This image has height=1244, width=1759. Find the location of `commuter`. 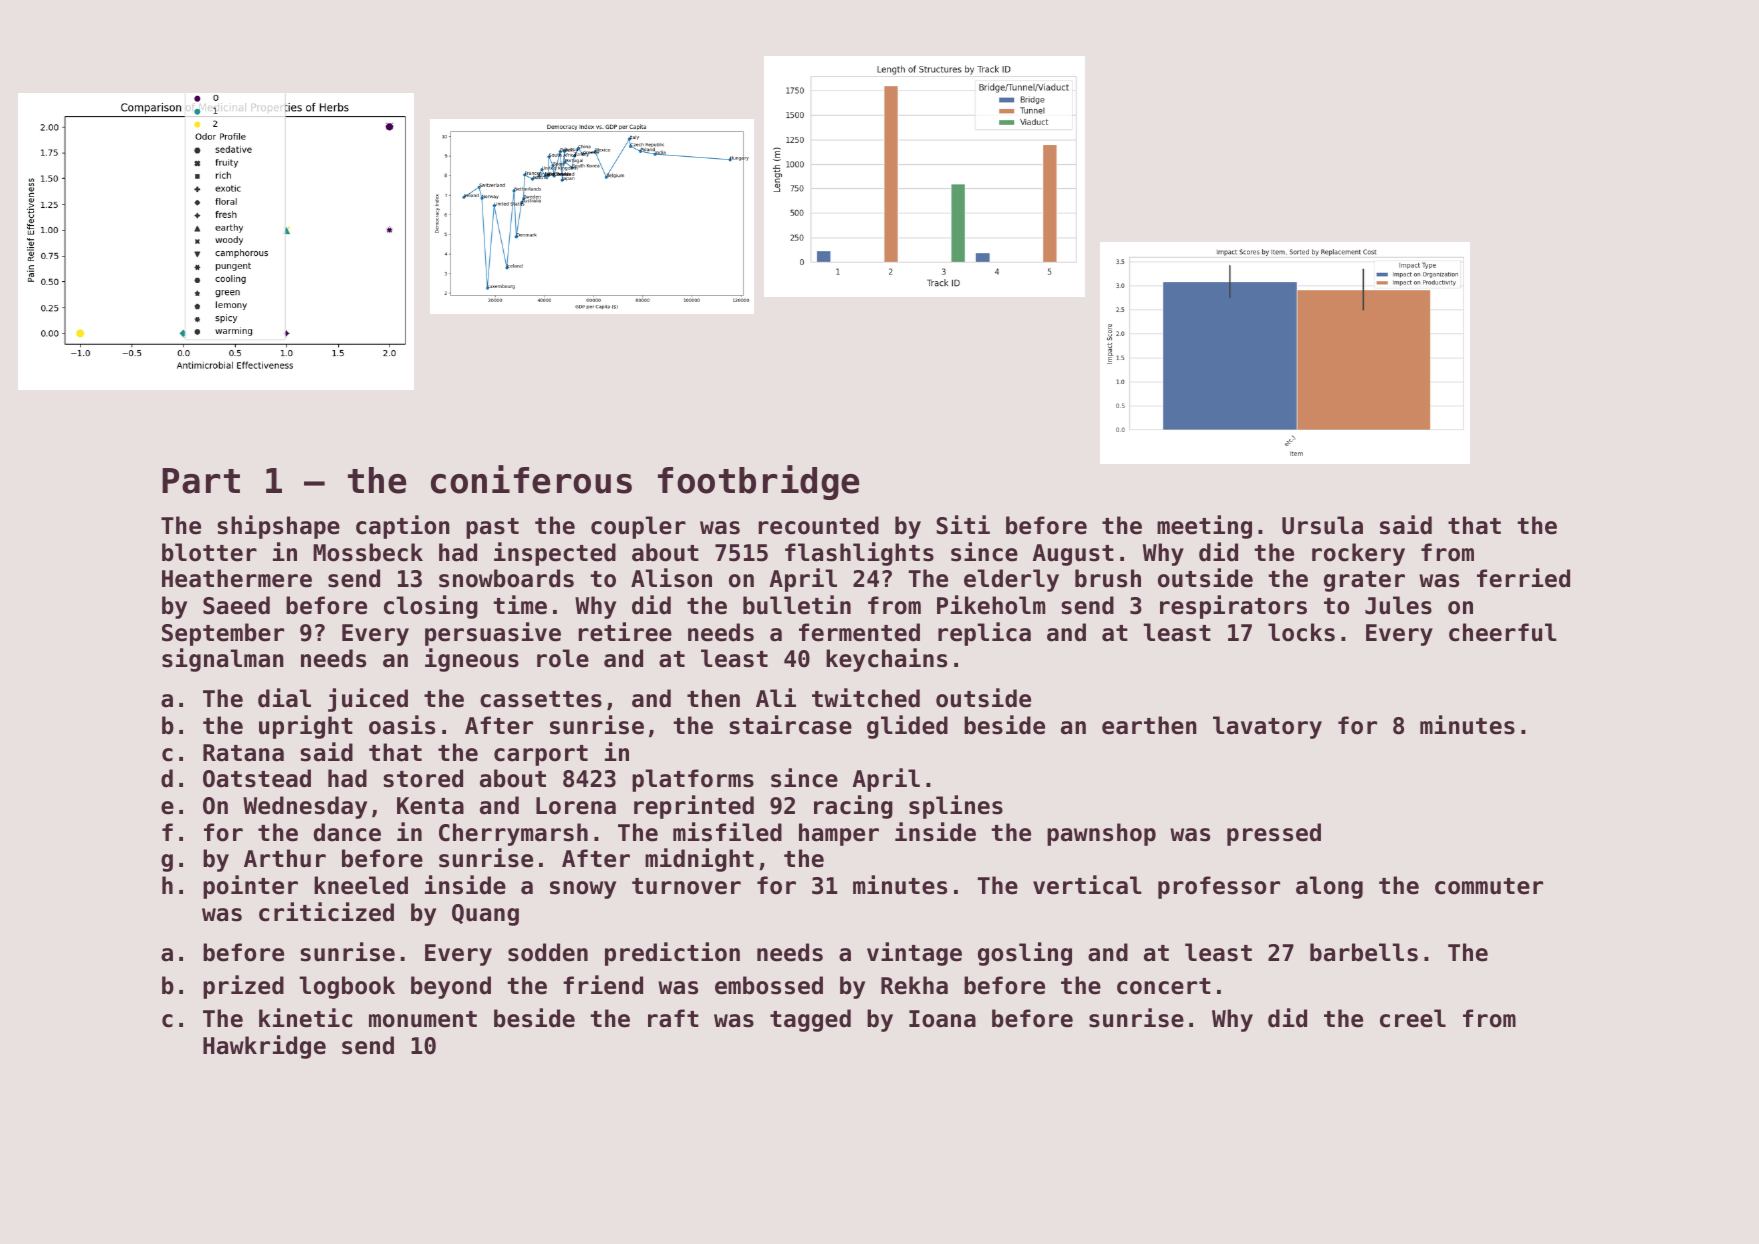

commuter is located at coordinates (1489, 886).
